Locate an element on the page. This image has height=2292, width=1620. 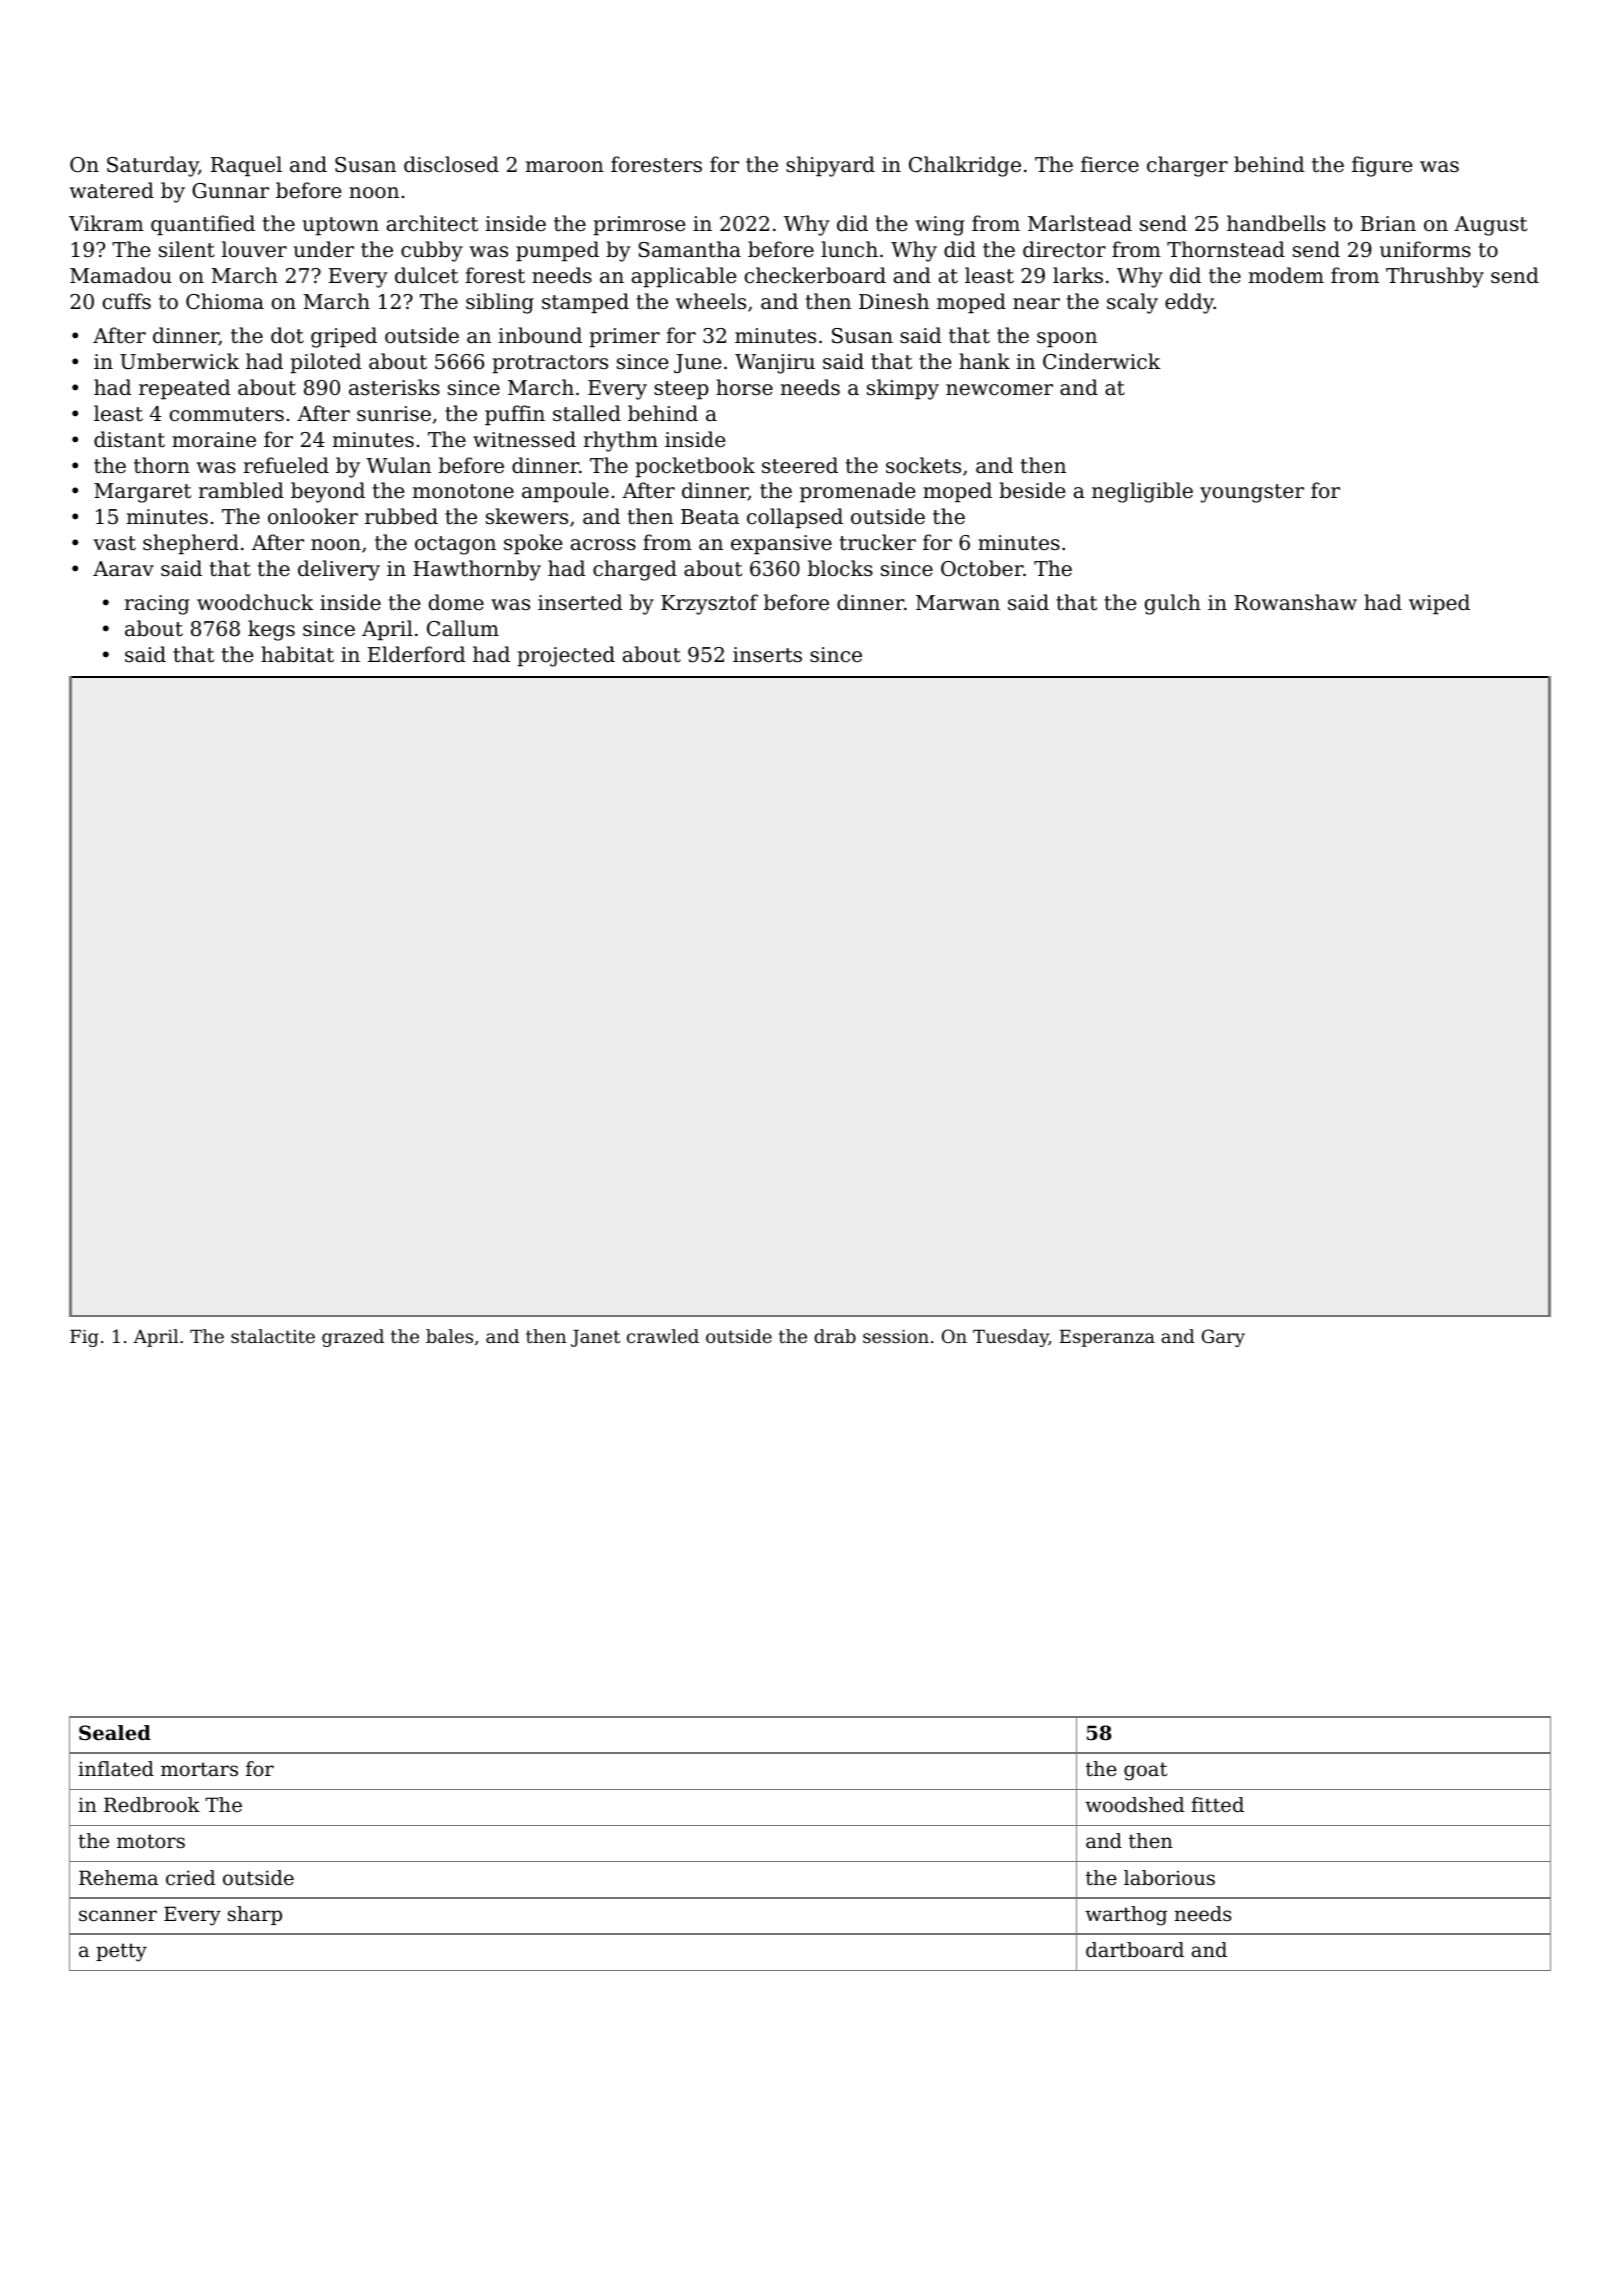
Elderford is located at coordinates (416, 654).
